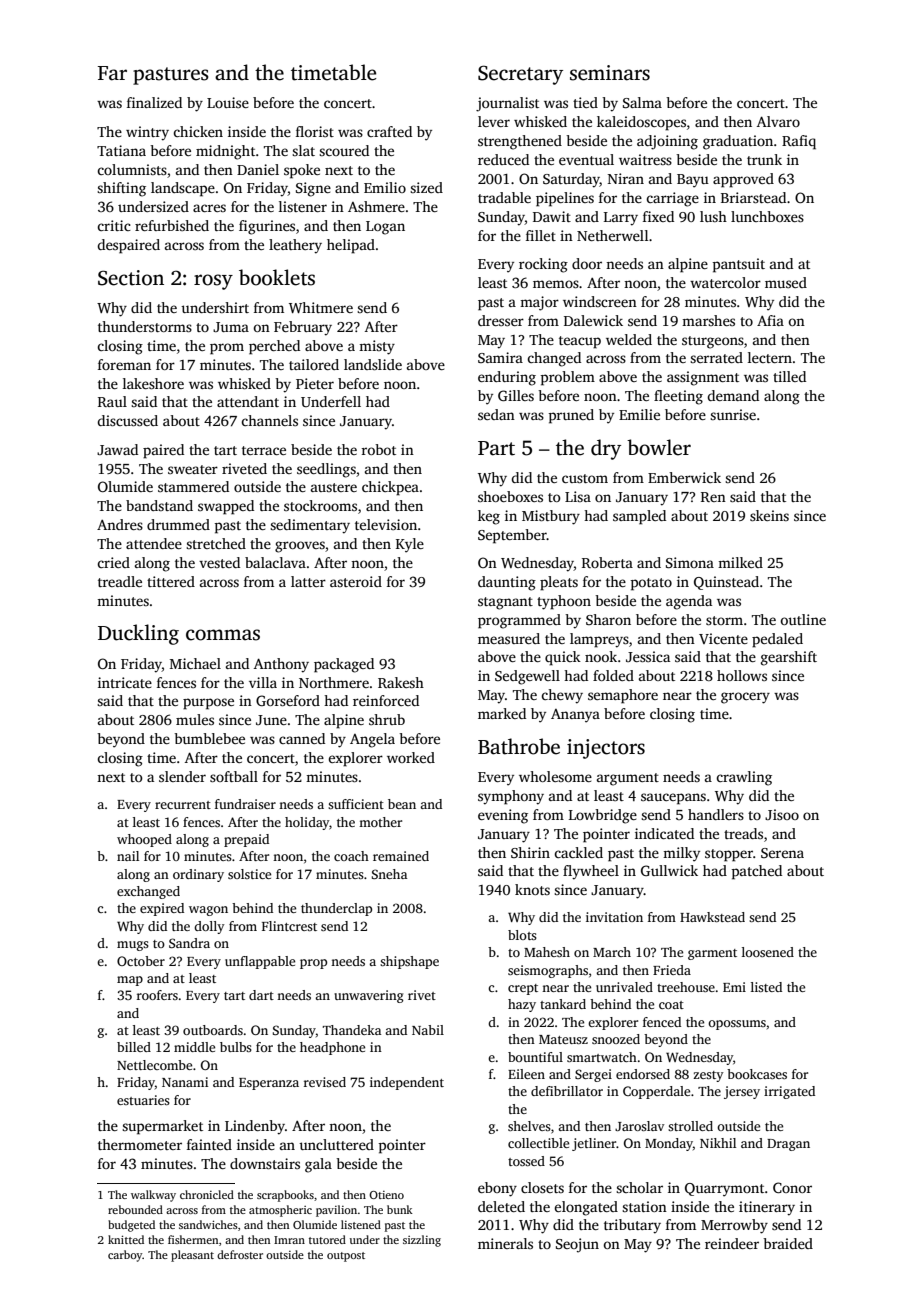 The height and width of the screenshot is (1308, 924). What do you see at coordinates (766, 987) in the screenshot?
I see `listed` at bounding box center [766, 987].
